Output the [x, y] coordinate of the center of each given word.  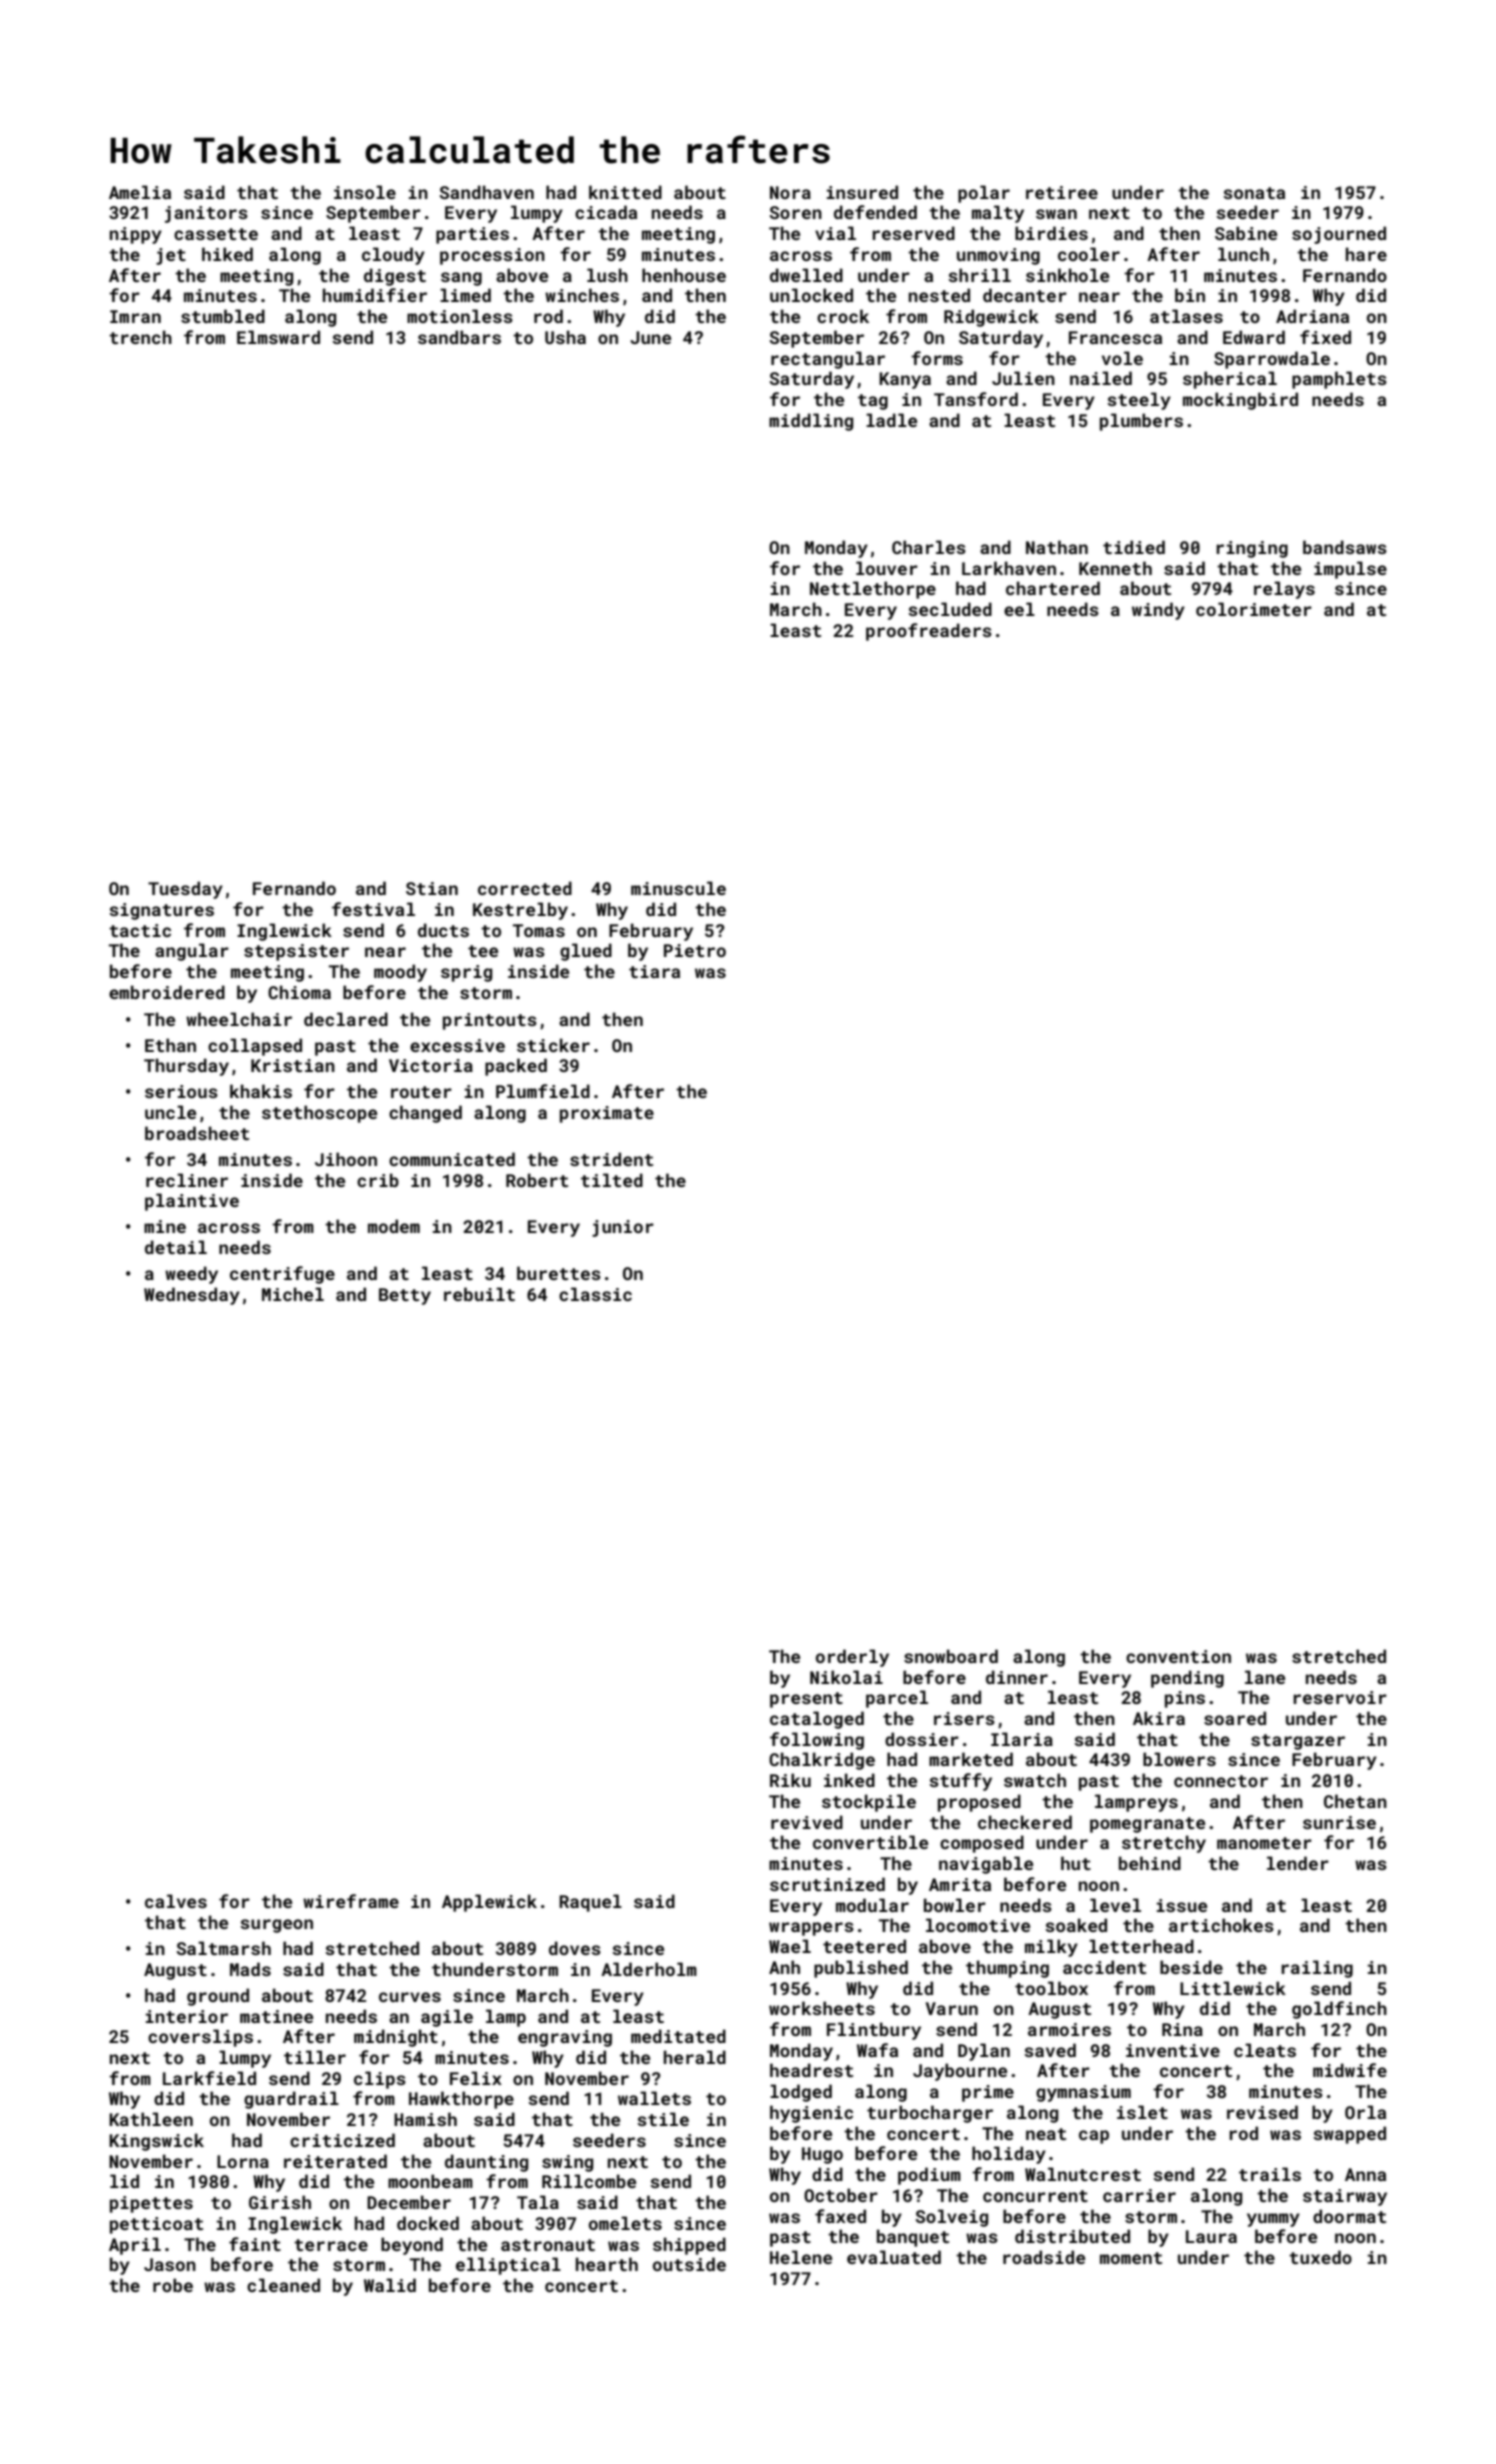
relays [1284, 590]
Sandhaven [486, 192]
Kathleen [151, 2119]
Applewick [489, 1903]
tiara [654, 971]
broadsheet [197, 1133]
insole [365, 192]
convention [1178, 1656]
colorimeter [1254, 609]
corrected [525, 888]
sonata [1254, 193]
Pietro [695, 950]
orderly [852, 1658]
